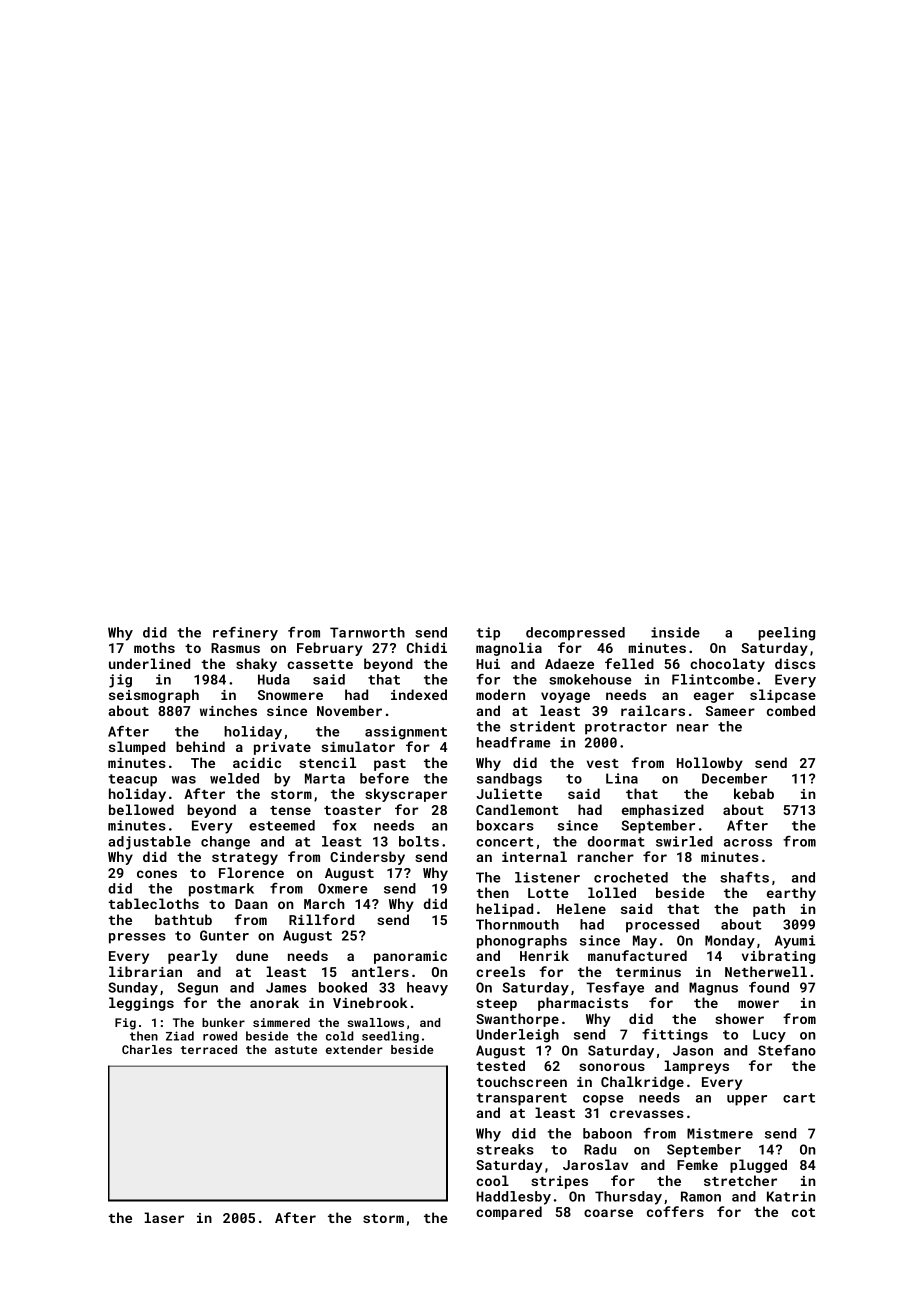 The width and height of the page is (924, 1314). Describe the element at coordinates (663, 811) in the page. I see `emphasized` at that location.
